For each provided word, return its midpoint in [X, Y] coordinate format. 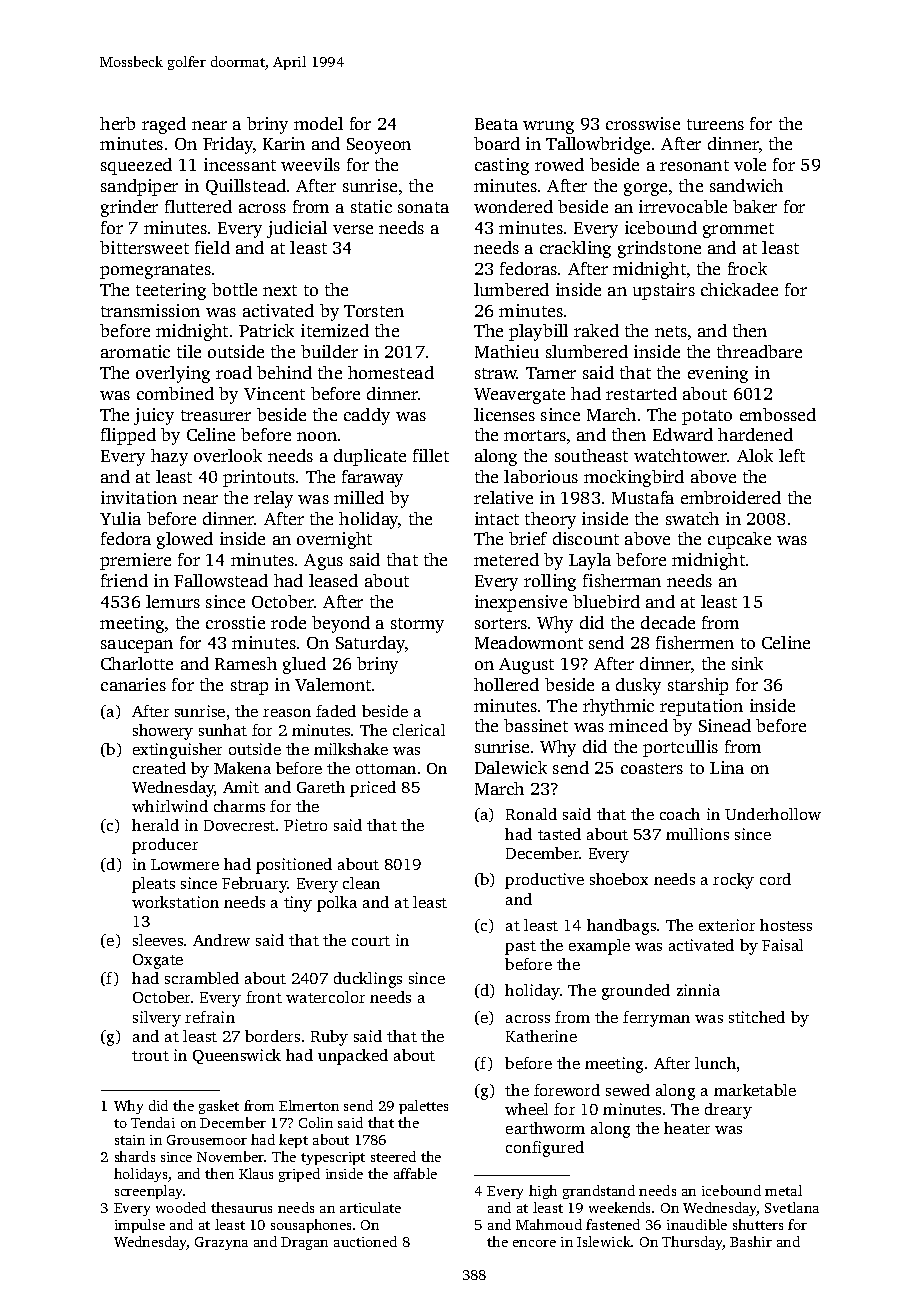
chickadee [739, 289]
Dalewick [511, 767]
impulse [140, 1226]
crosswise [643, 123]
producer [165, 846]
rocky [733, 881]
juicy [154, 416]
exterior [727, 925]
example [599, 947]
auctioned [365, 1241]
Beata [496, 124]
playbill [538, 332]
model [318, 123]
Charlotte [137, 663]
